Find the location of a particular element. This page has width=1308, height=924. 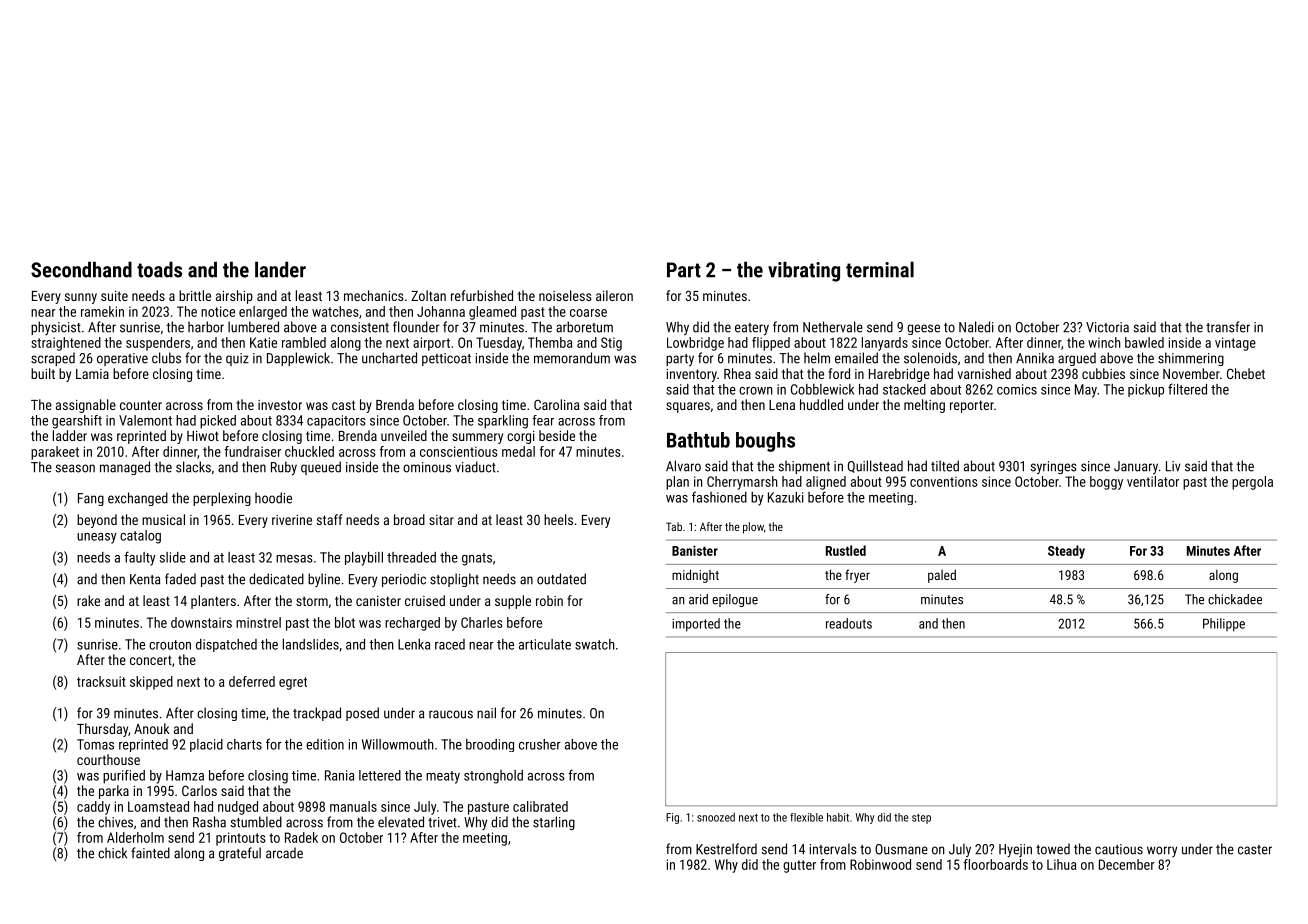

Lowbridge is located at coordinates (695, 344).
